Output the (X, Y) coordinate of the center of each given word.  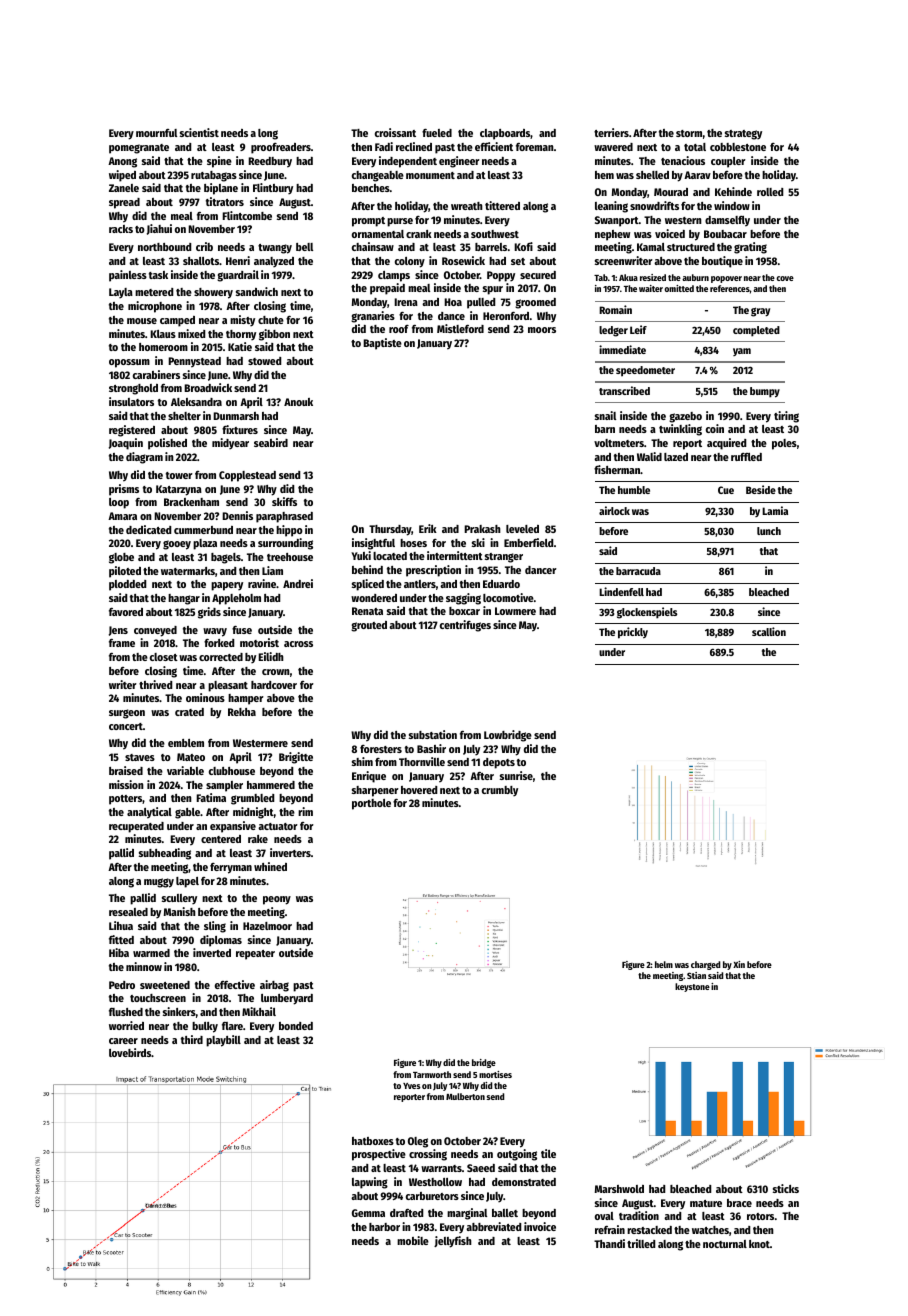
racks (121, 229)
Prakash (482, 529)
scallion (769, 631)
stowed (264, 361)
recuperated (136, 827)
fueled (437, 133)
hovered (419, 790)
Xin (739, 964)
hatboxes (373, 1141)
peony (277, 900)
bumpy (765, 392)
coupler (728, 162)
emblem (186, 743)
